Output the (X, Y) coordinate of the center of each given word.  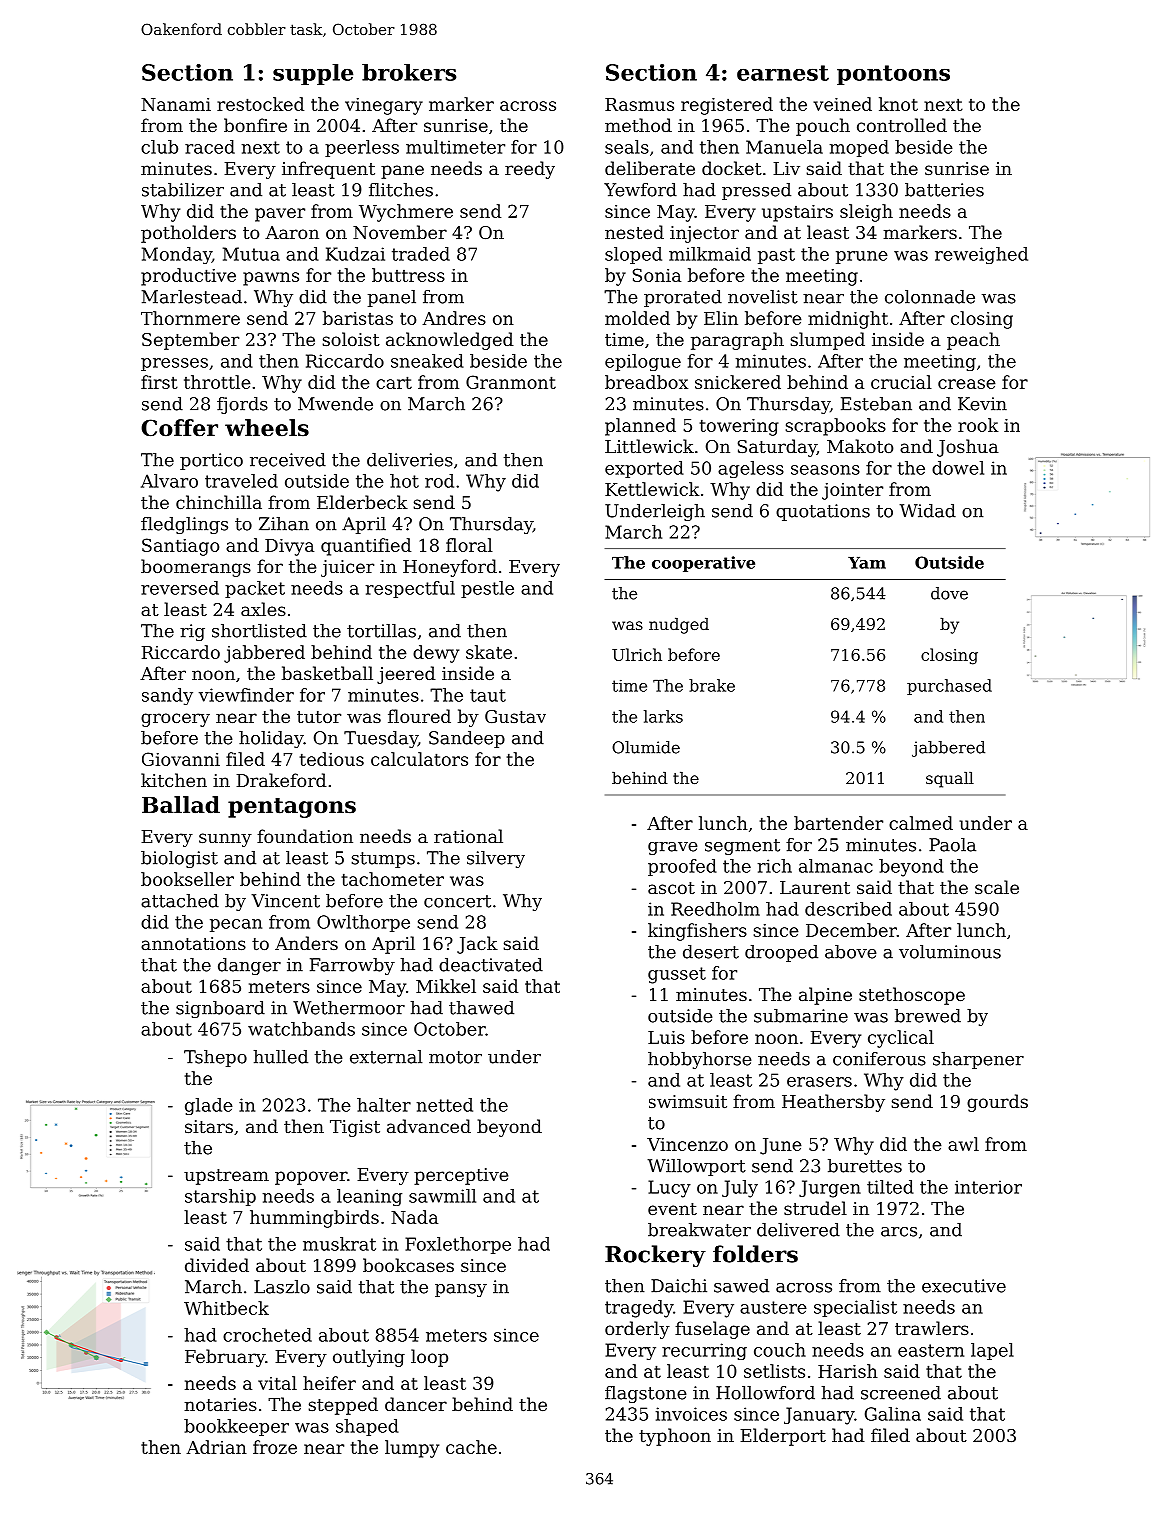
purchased (949, 687)
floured (419, 716)
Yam (867, 563)
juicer (347, 568)
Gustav (515, 716)
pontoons (893, 75)
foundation (305, 836)
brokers (409, 72)
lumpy (412, 1449)
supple (313, 74)
